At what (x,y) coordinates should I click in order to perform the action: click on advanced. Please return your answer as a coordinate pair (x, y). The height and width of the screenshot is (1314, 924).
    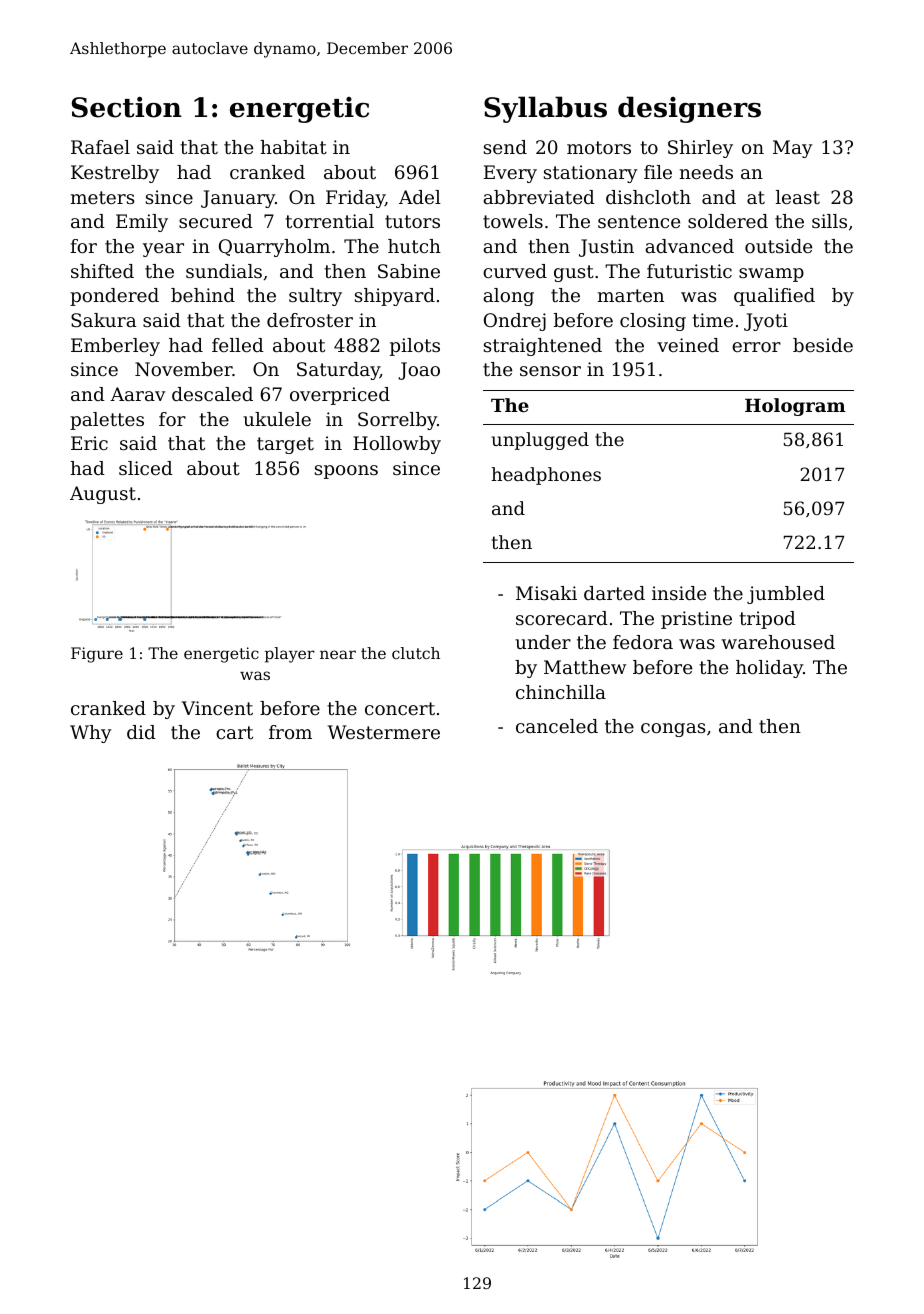
    Looking at the image, I should click on (689, 246).
